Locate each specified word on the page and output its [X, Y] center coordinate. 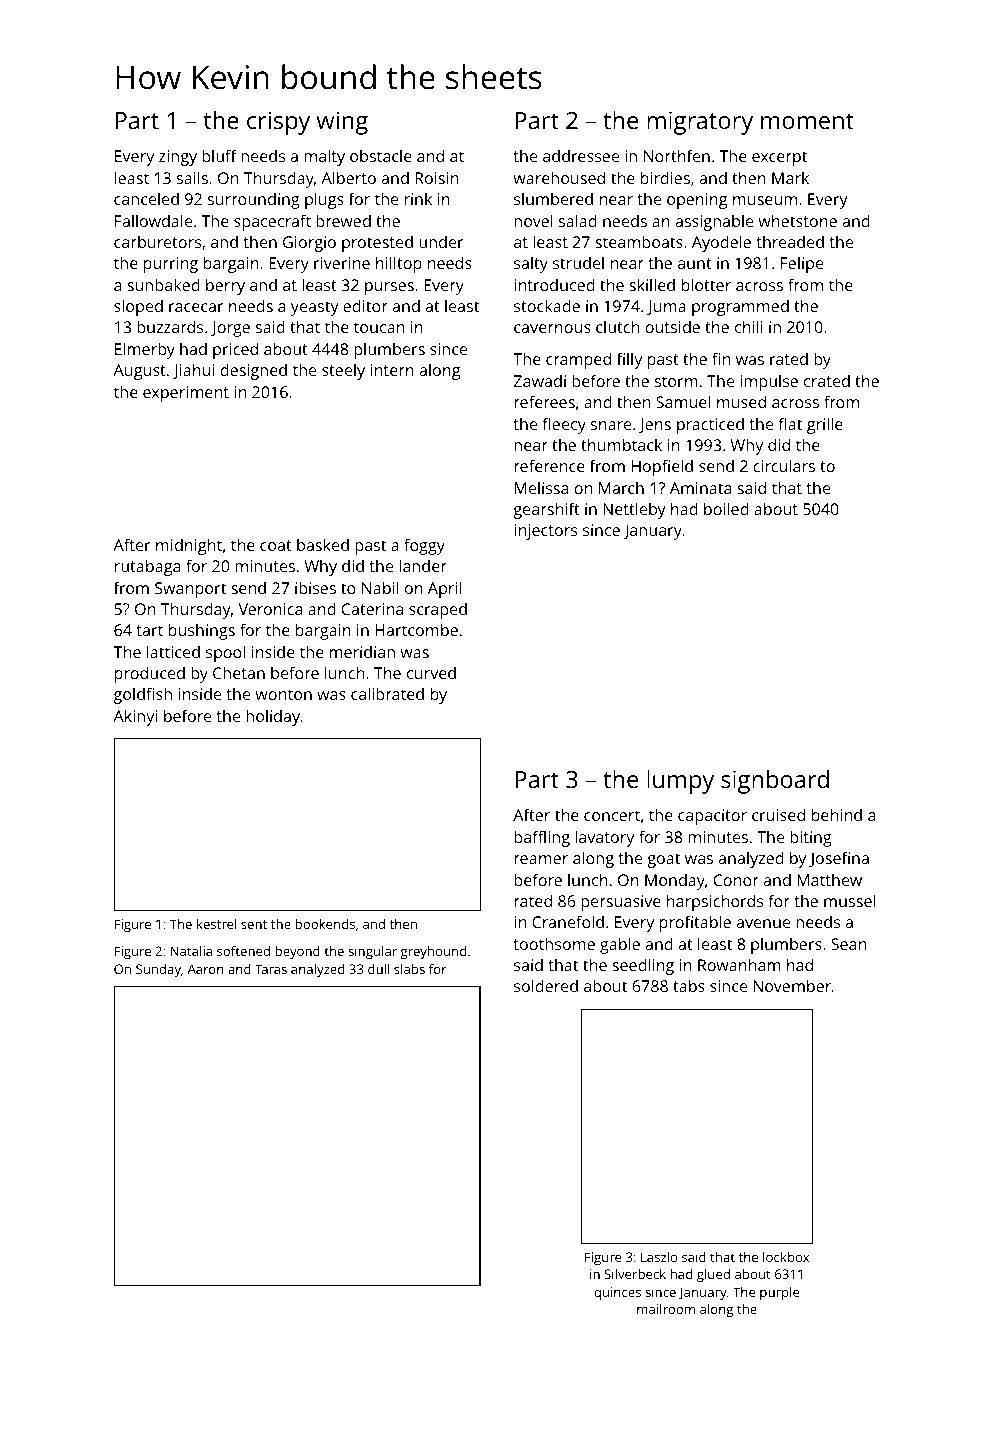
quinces [617, 1293]
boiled [726, 508]
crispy [278, 123]
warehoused [559, 177]
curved [431, 673]
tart [150, 630]
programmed [740, 308]
